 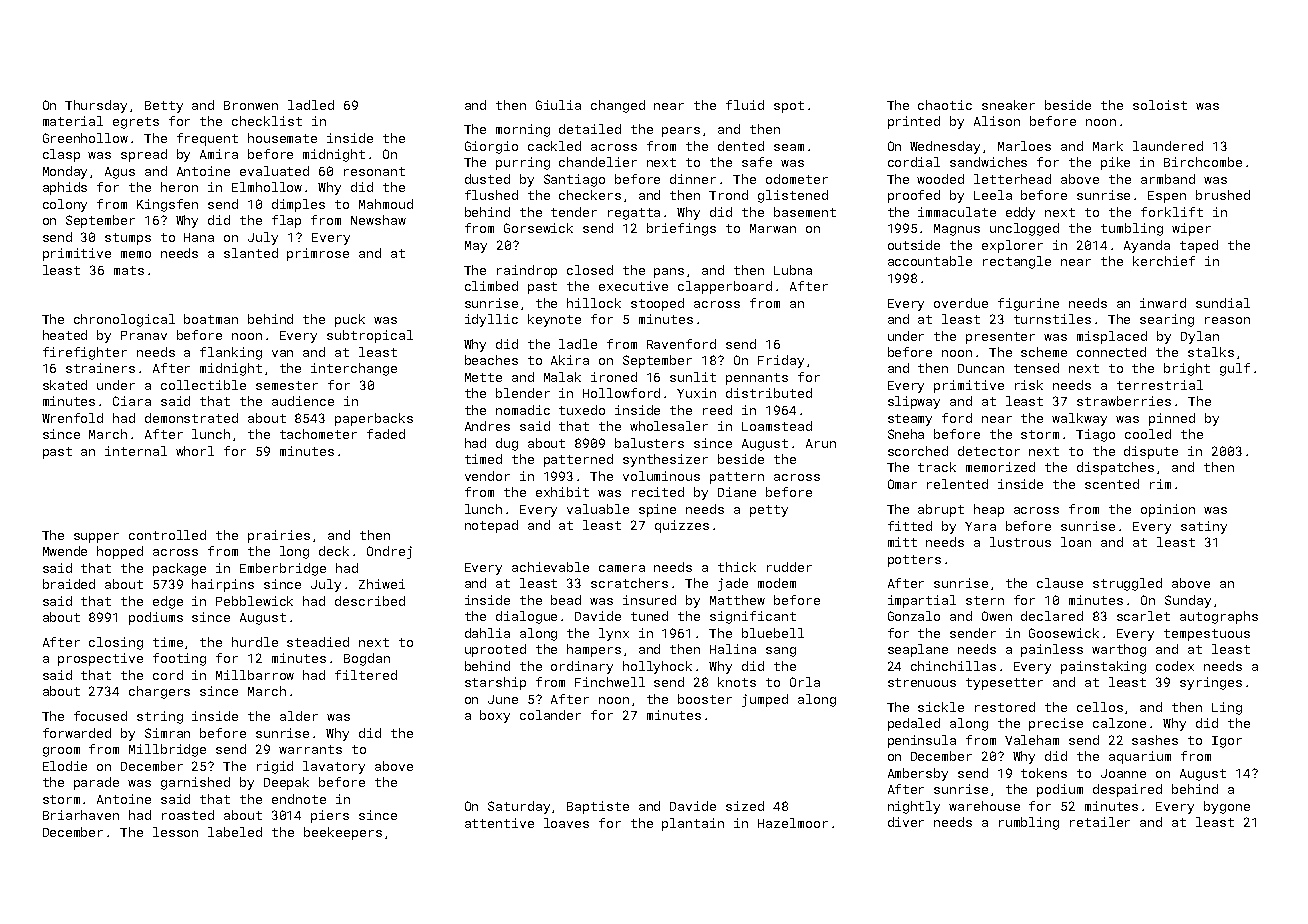 I want to click on faded, so click(x=386, y=434).
